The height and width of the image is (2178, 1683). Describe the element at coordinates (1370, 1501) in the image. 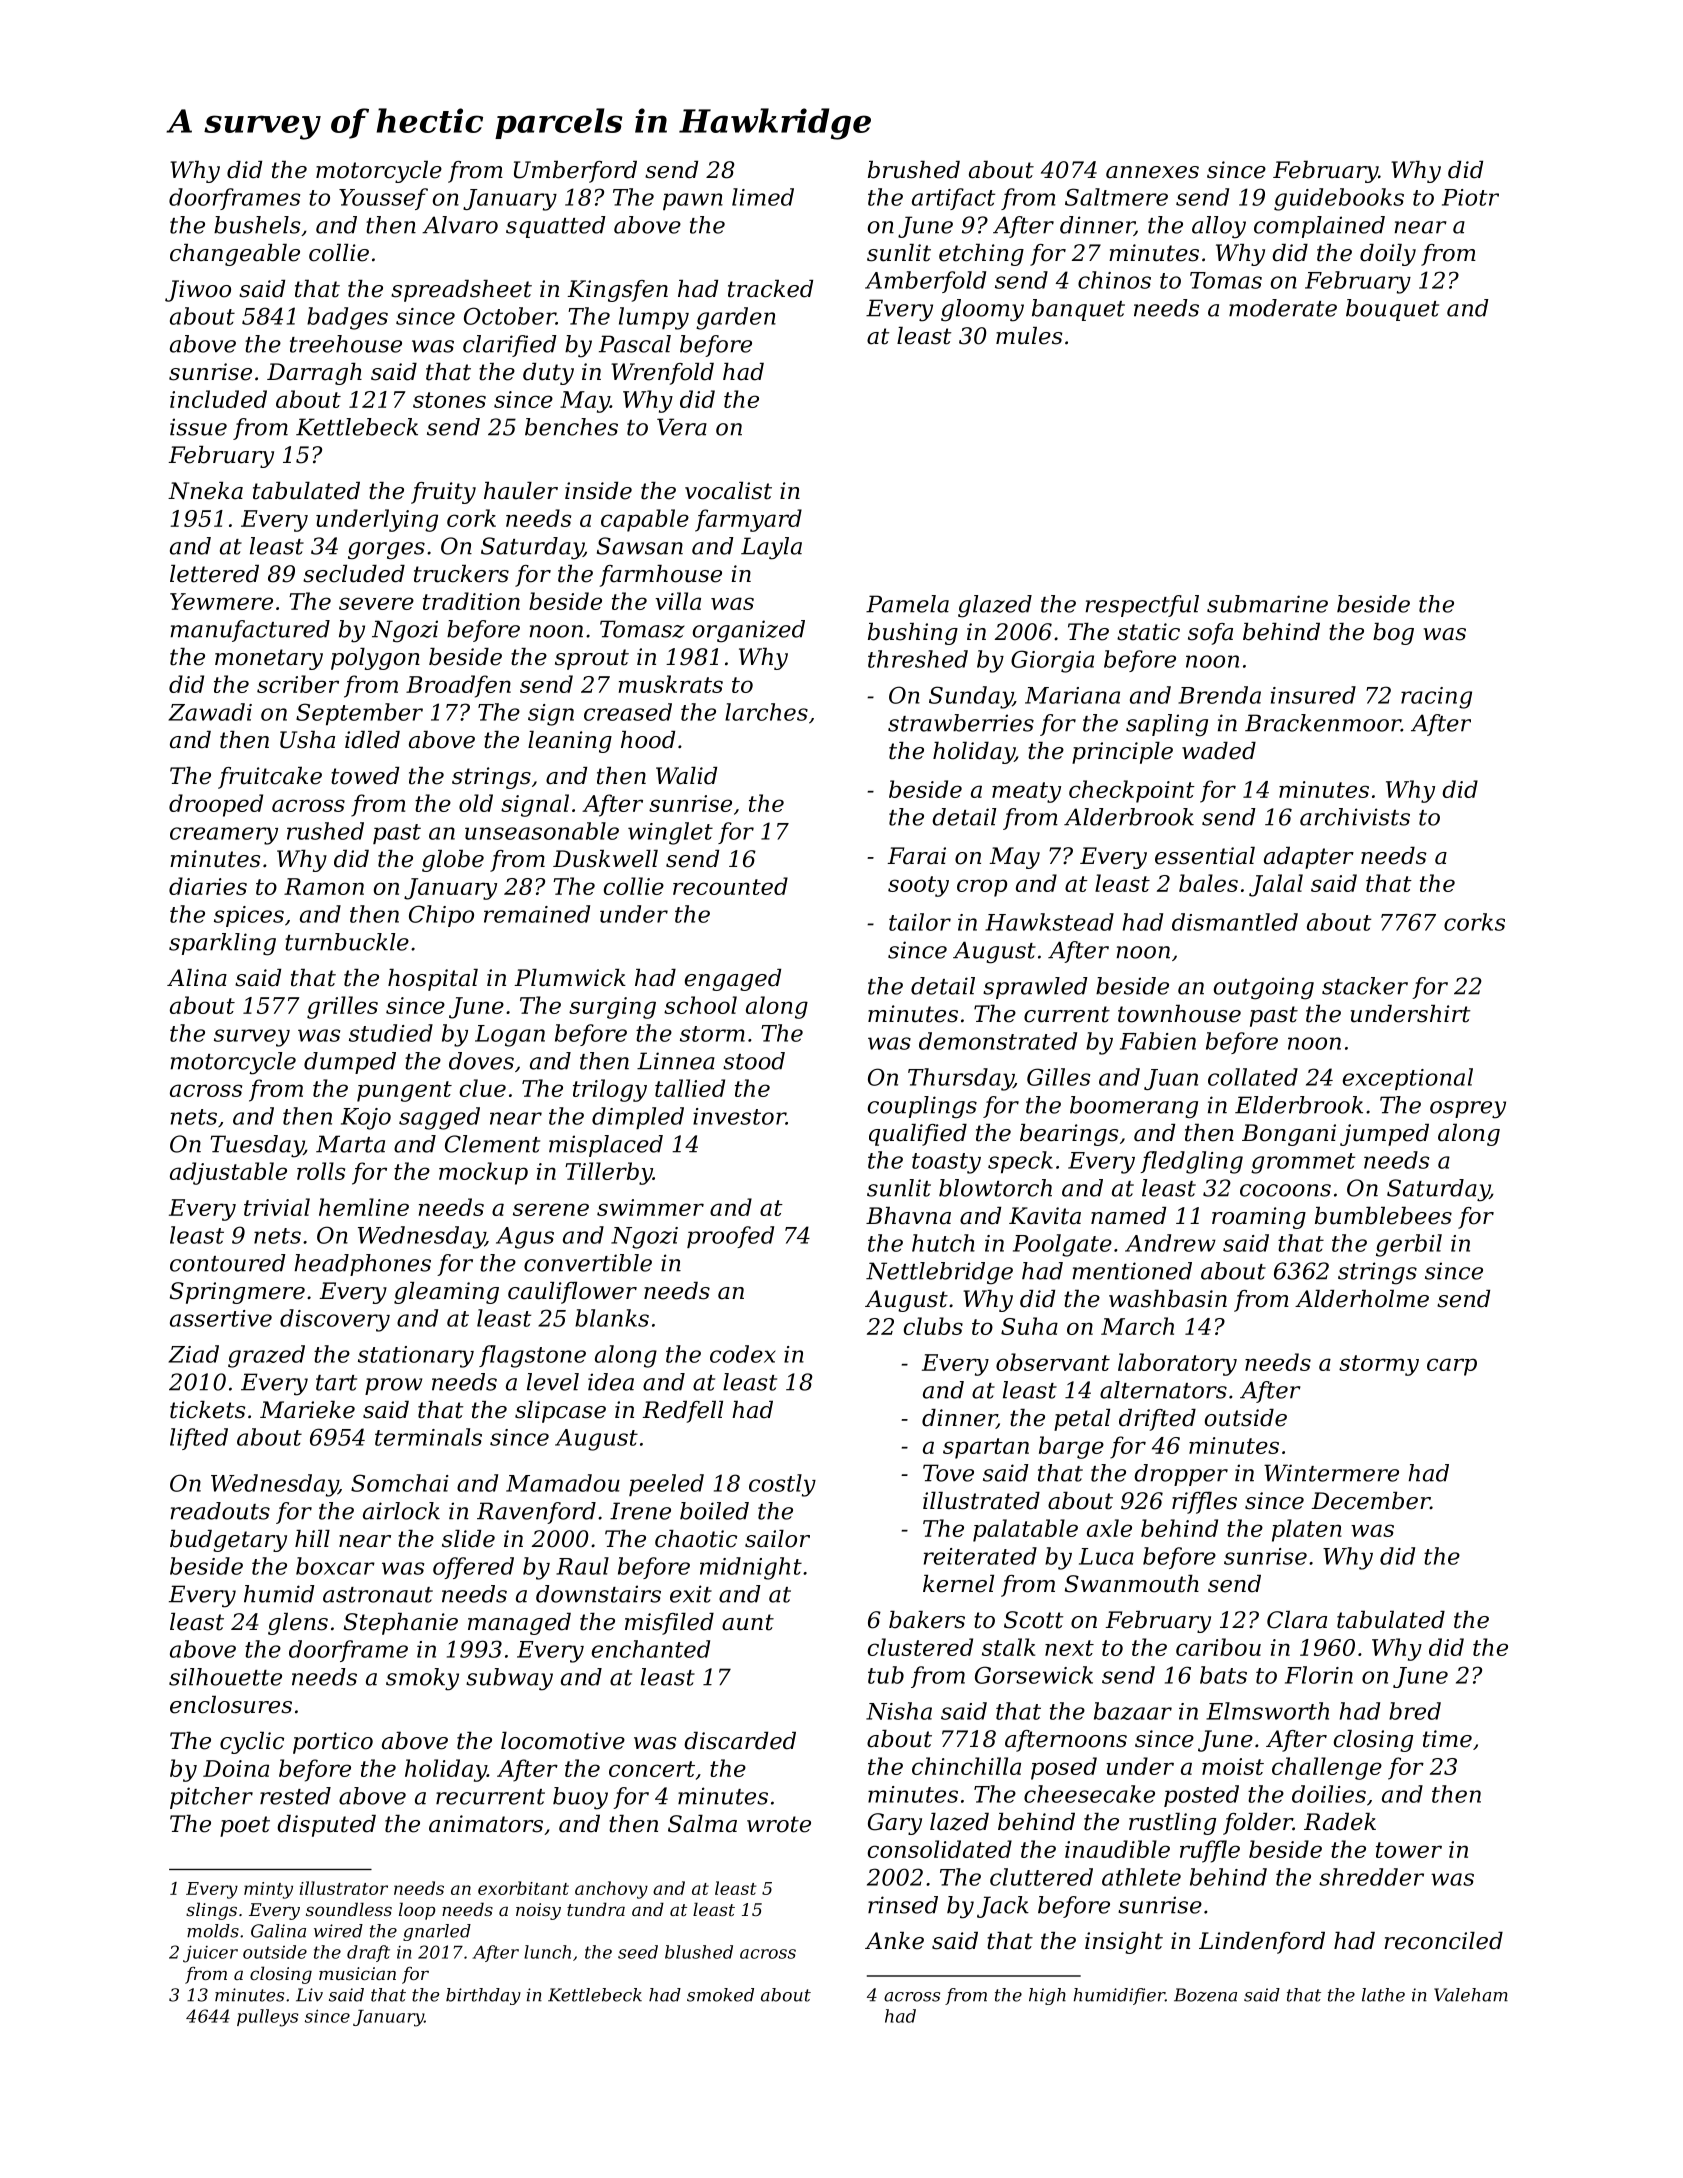

I see `December` at that location.
